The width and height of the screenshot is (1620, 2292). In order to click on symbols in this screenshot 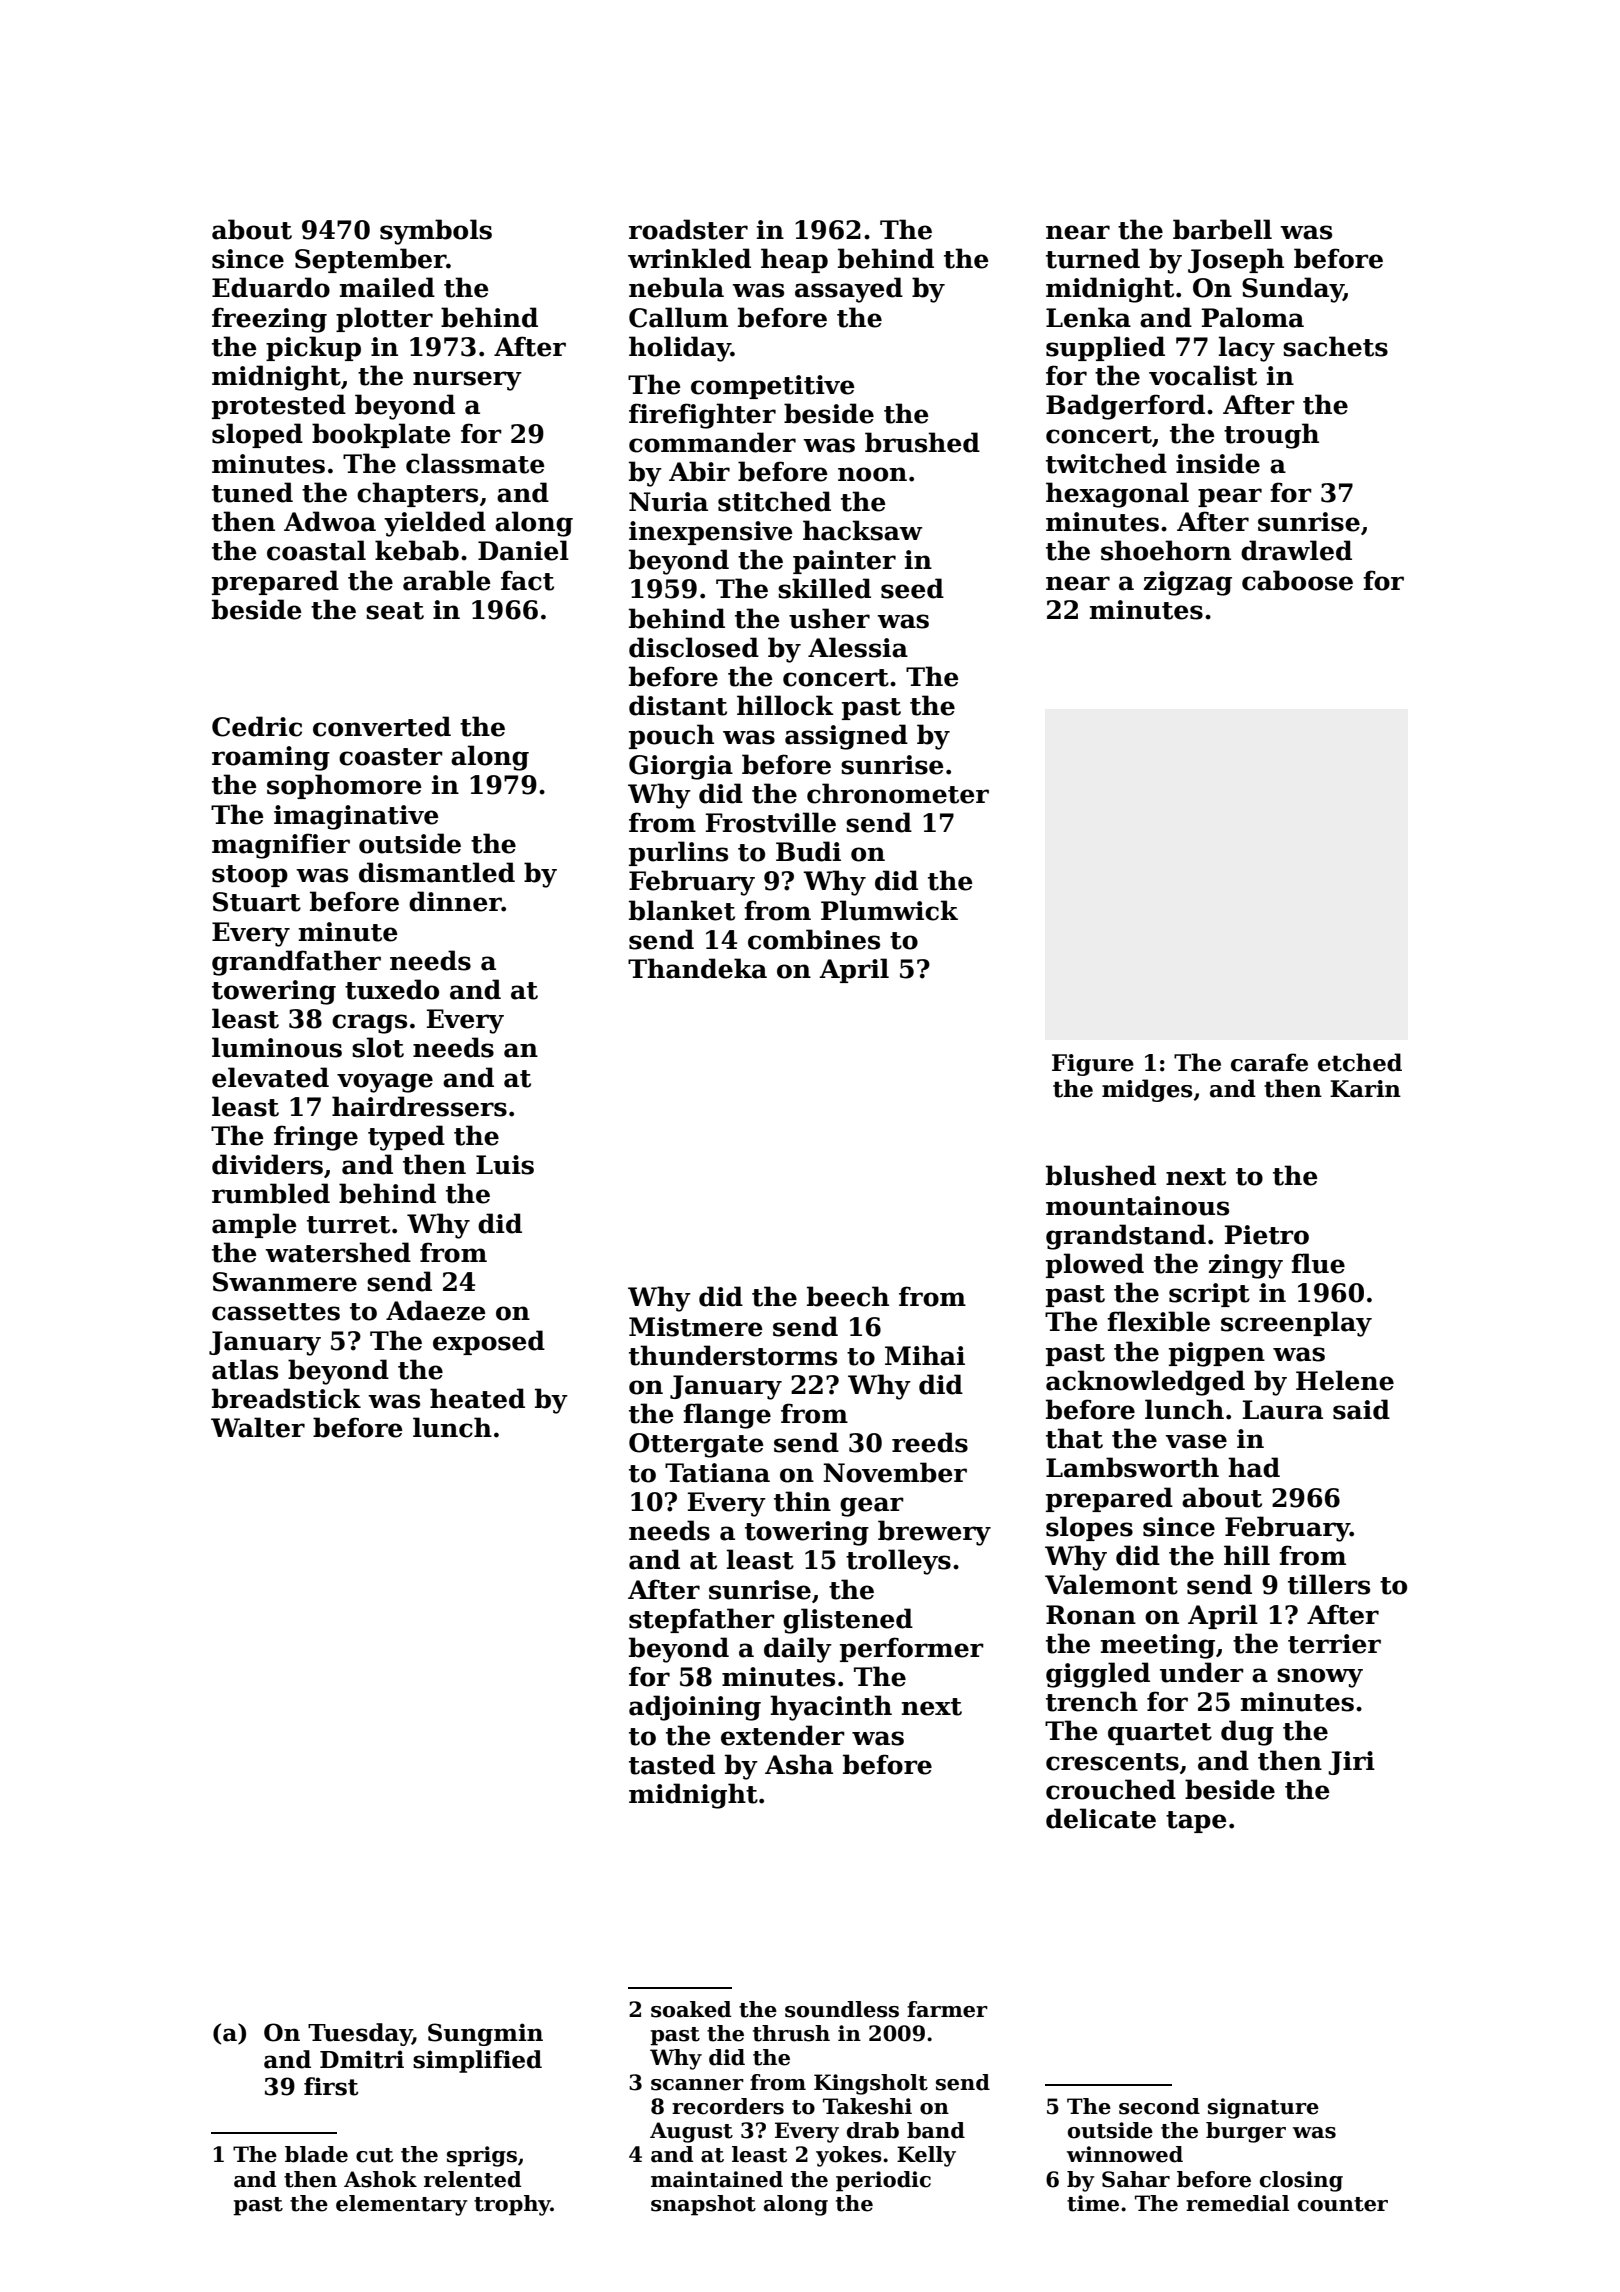, I will do `click(436, 232)`.
